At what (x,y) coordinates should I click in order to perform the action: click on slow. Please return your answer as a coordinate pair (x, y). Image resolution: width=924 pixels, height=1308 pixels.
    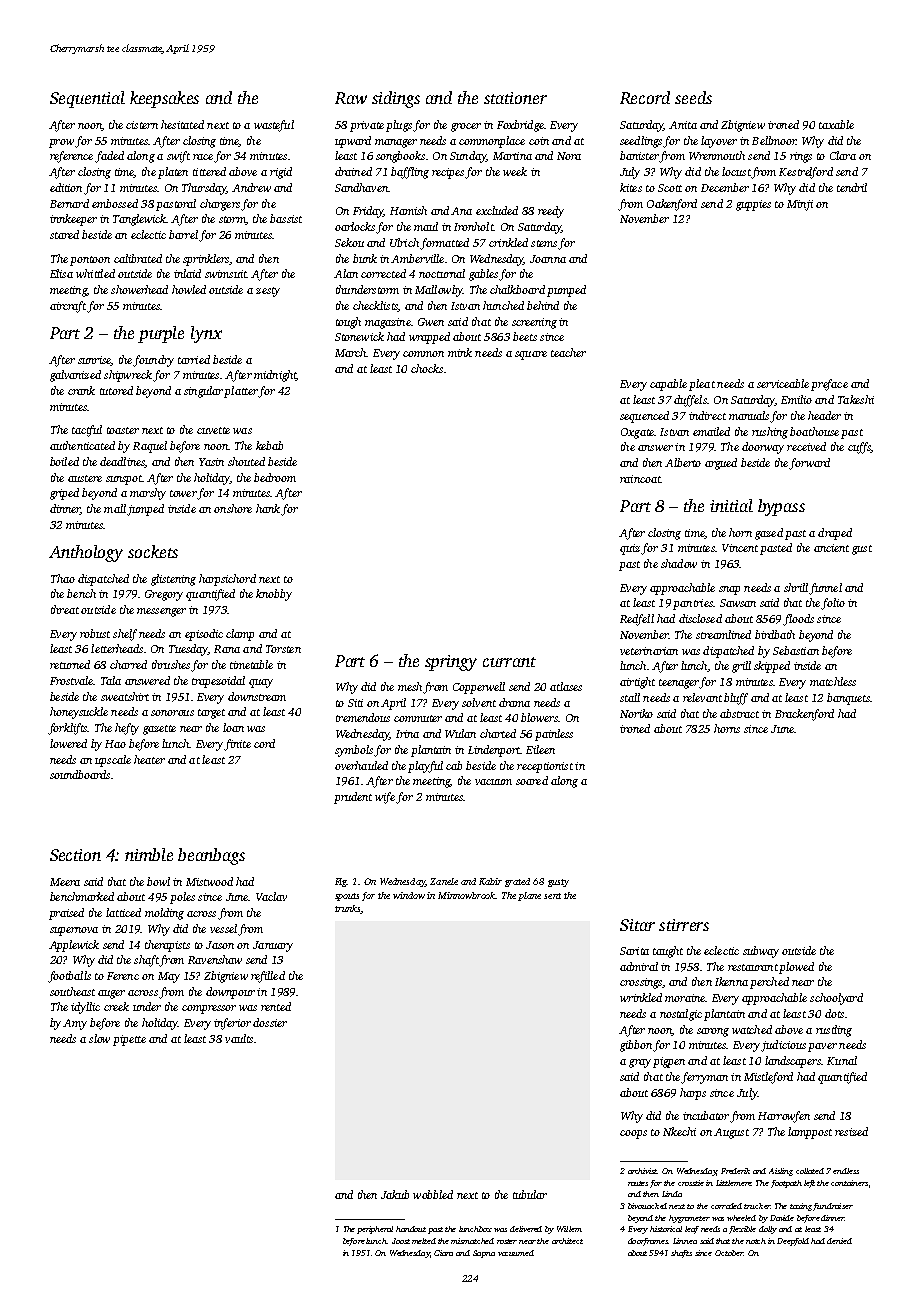
    Looking at the image, I should click on (99, 1038).
